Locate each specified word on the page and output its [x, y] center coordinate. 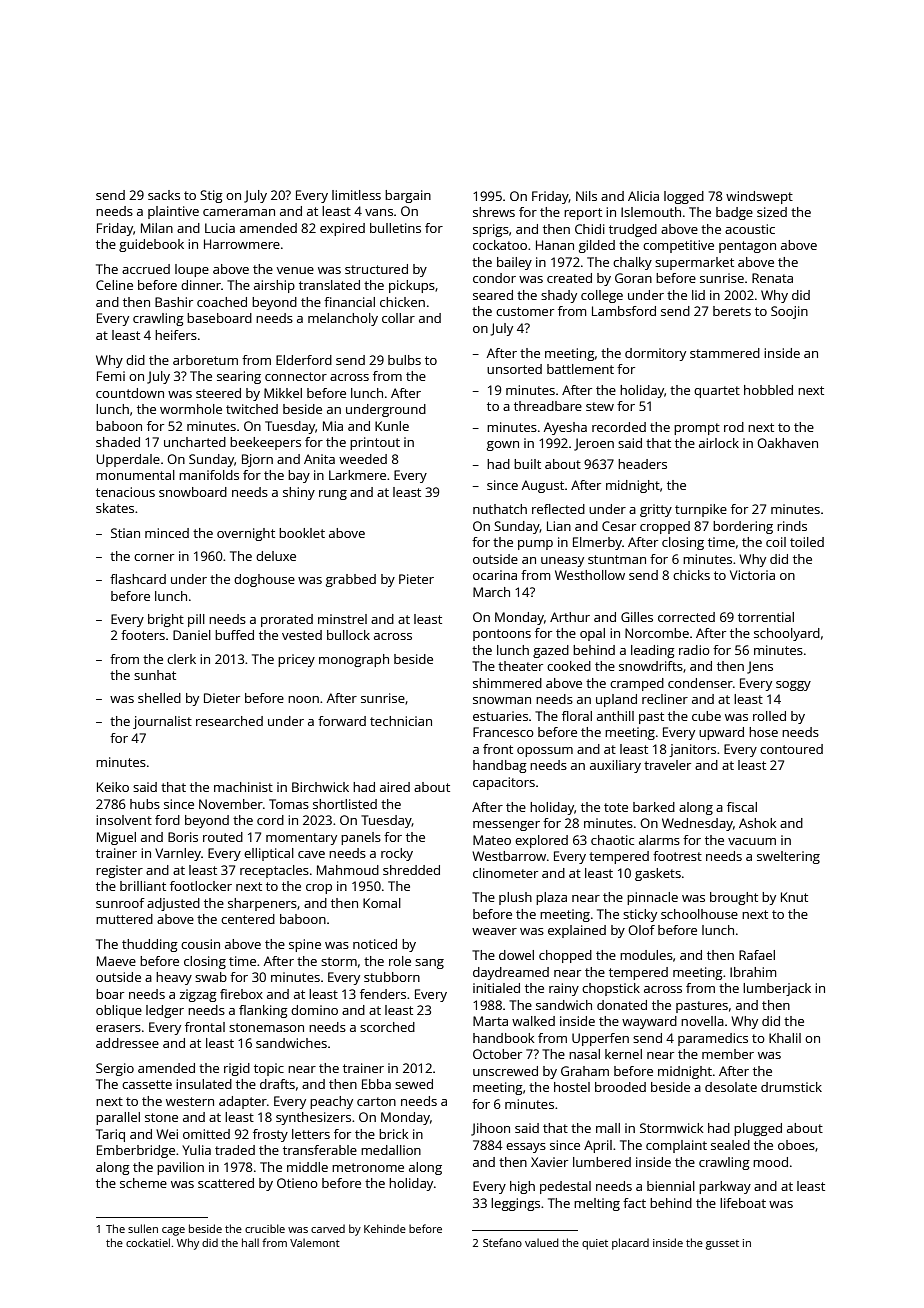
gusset [722, 1245]
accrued [146, 269]
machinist [243, 787]
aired [395, 787]
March [491, 592]
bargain [408, 196]
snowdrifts [651, 666]
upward [721, 733]
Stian [125, 533]
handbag [500, 766]
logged [684, 197]
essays [526, 1148]
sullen [143, 1228]
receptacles [274, 871]
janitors [692, 750]
